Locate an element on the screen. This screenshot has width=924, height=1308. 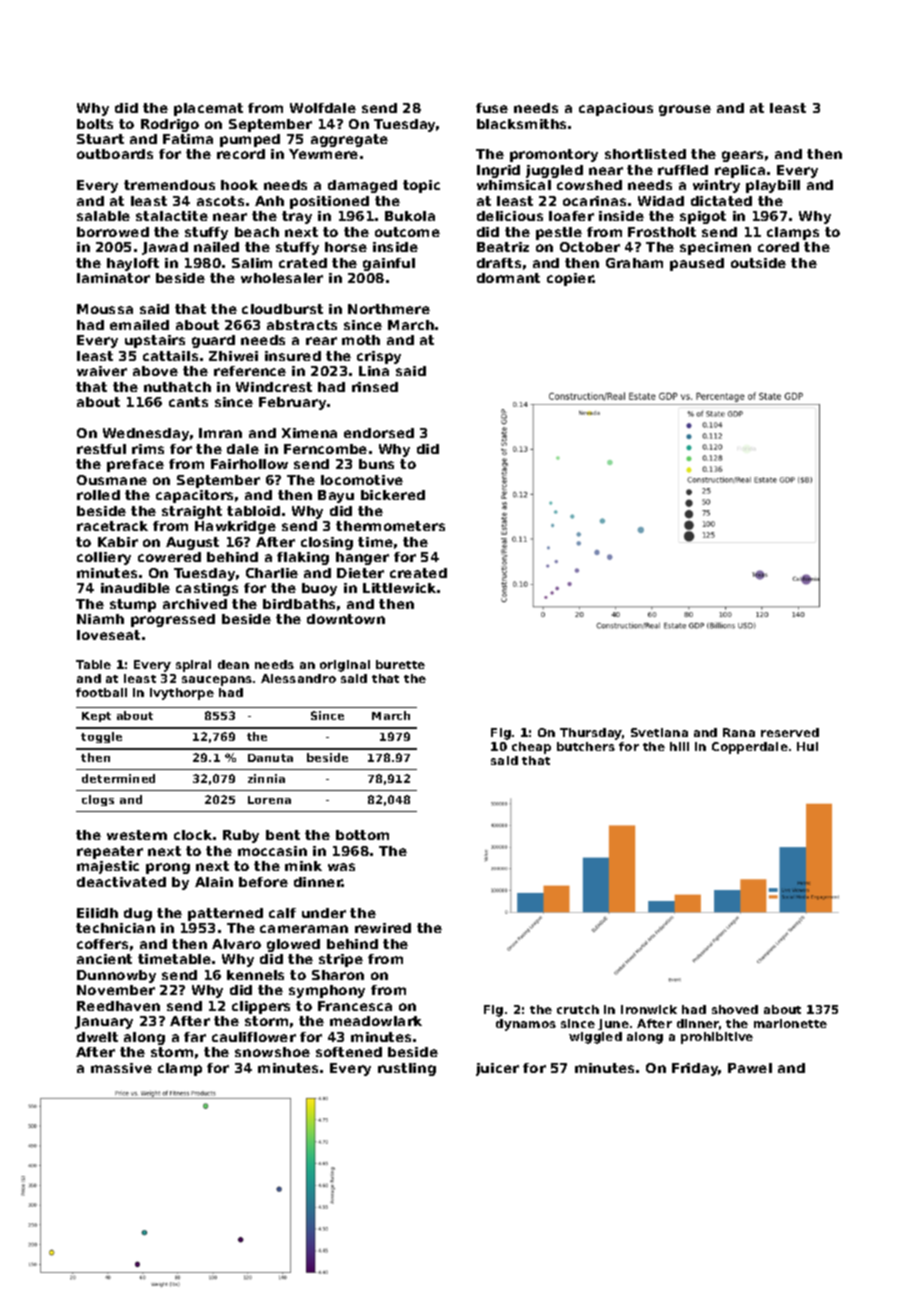
loafer is located at coordinates (571, 216).
